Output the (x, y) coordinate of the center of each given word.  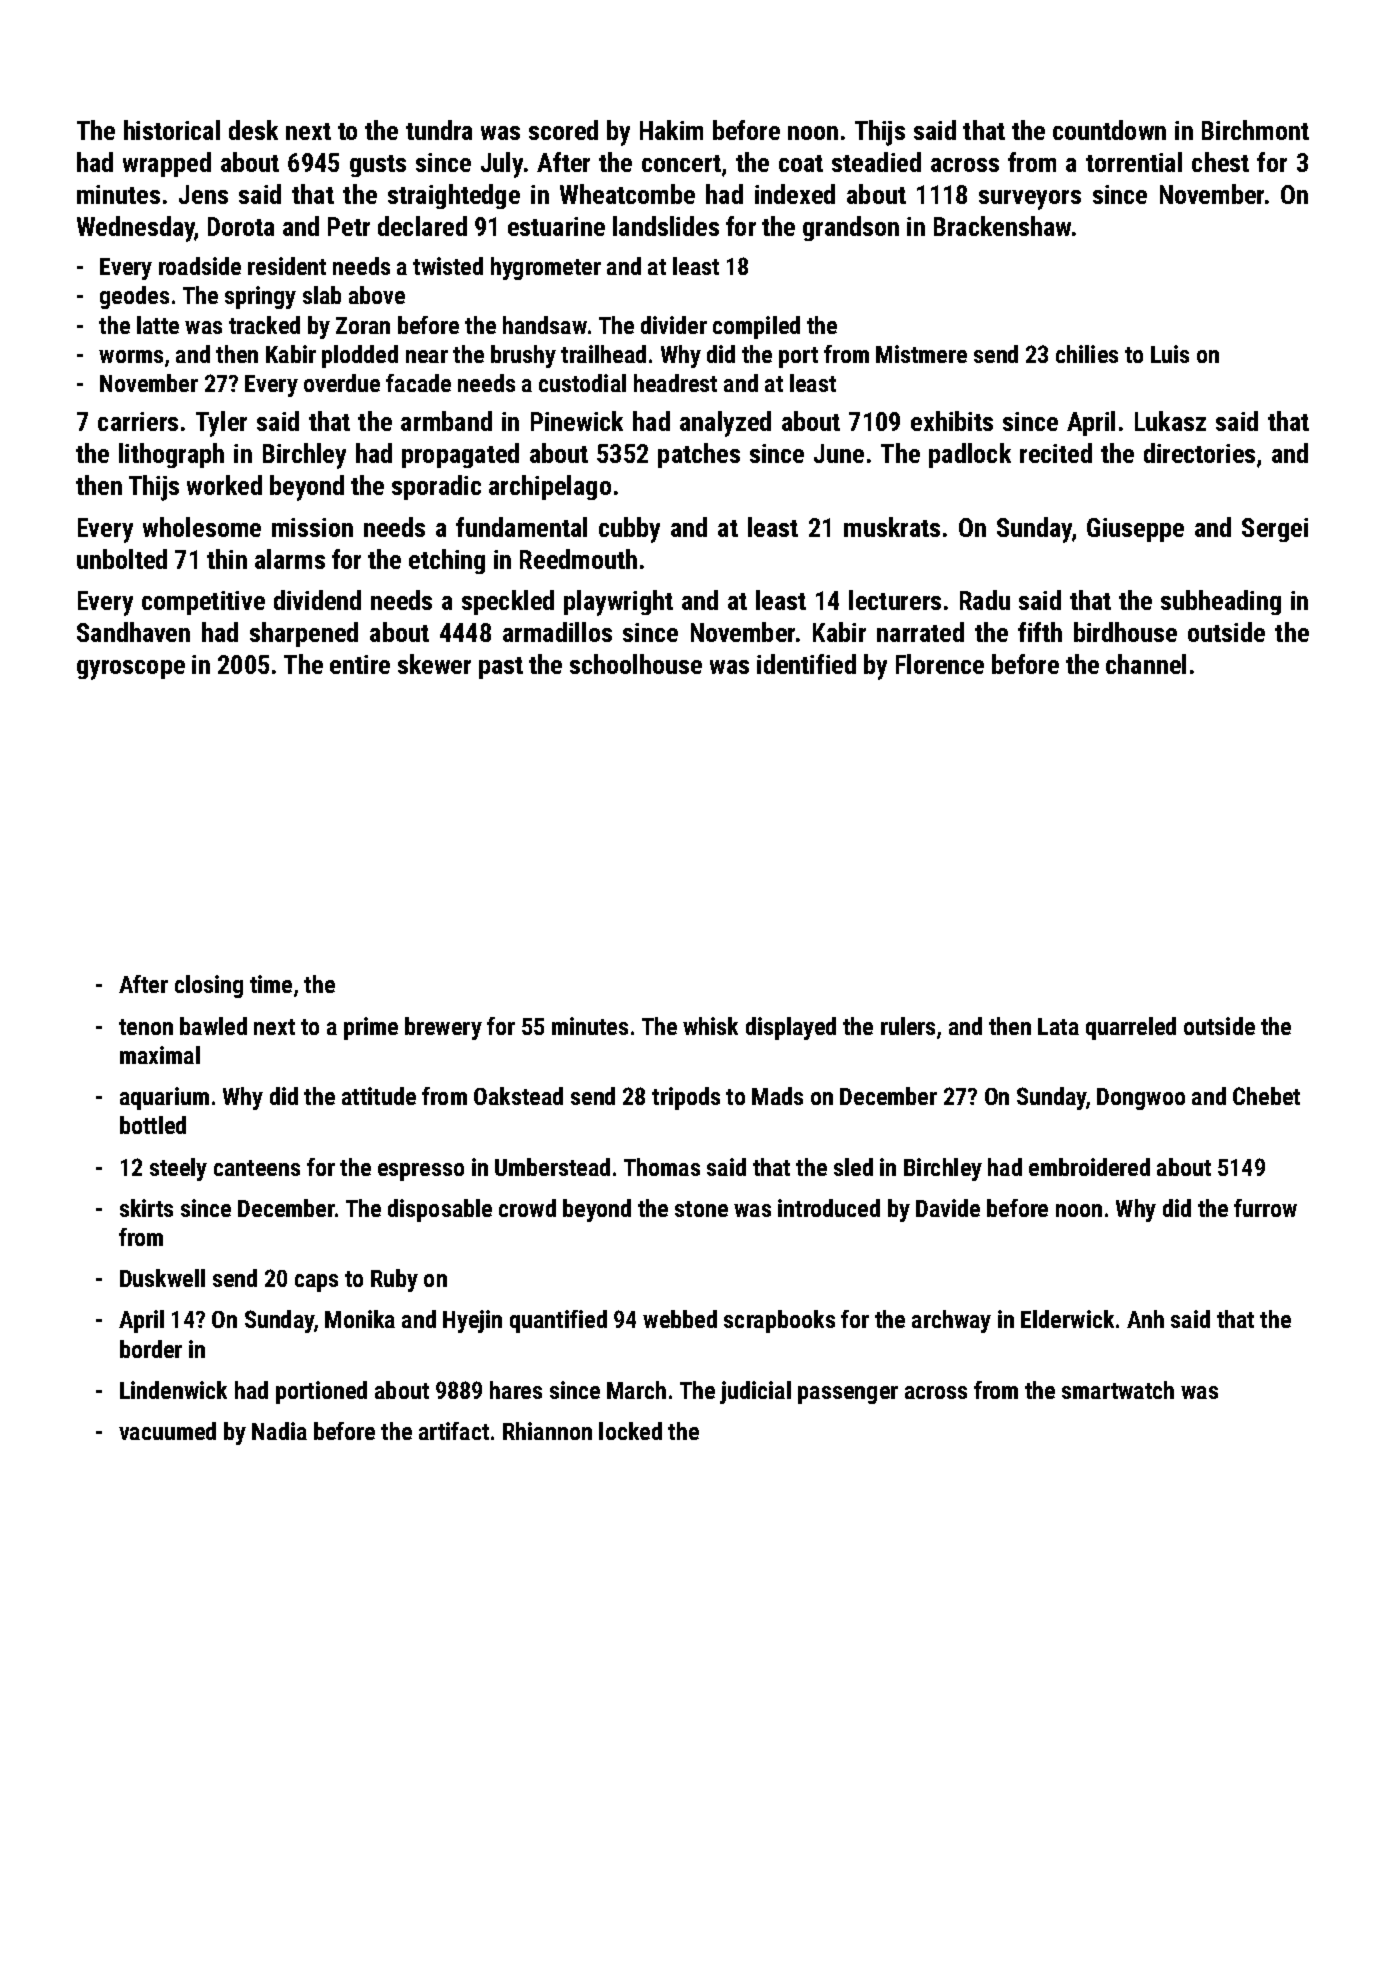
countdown (1109, 130)
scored (563, 130)
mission (312, 527)
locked (630, 1431)
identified (806, 664)
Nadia (279, 1431)
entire (360, 664)
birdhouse (1125, 632)
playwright (618, 603)
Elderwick (1067, 1319)
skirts (146, 1208)
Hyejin (472, 1321)
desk (253, 130)
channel (1146, 664)
